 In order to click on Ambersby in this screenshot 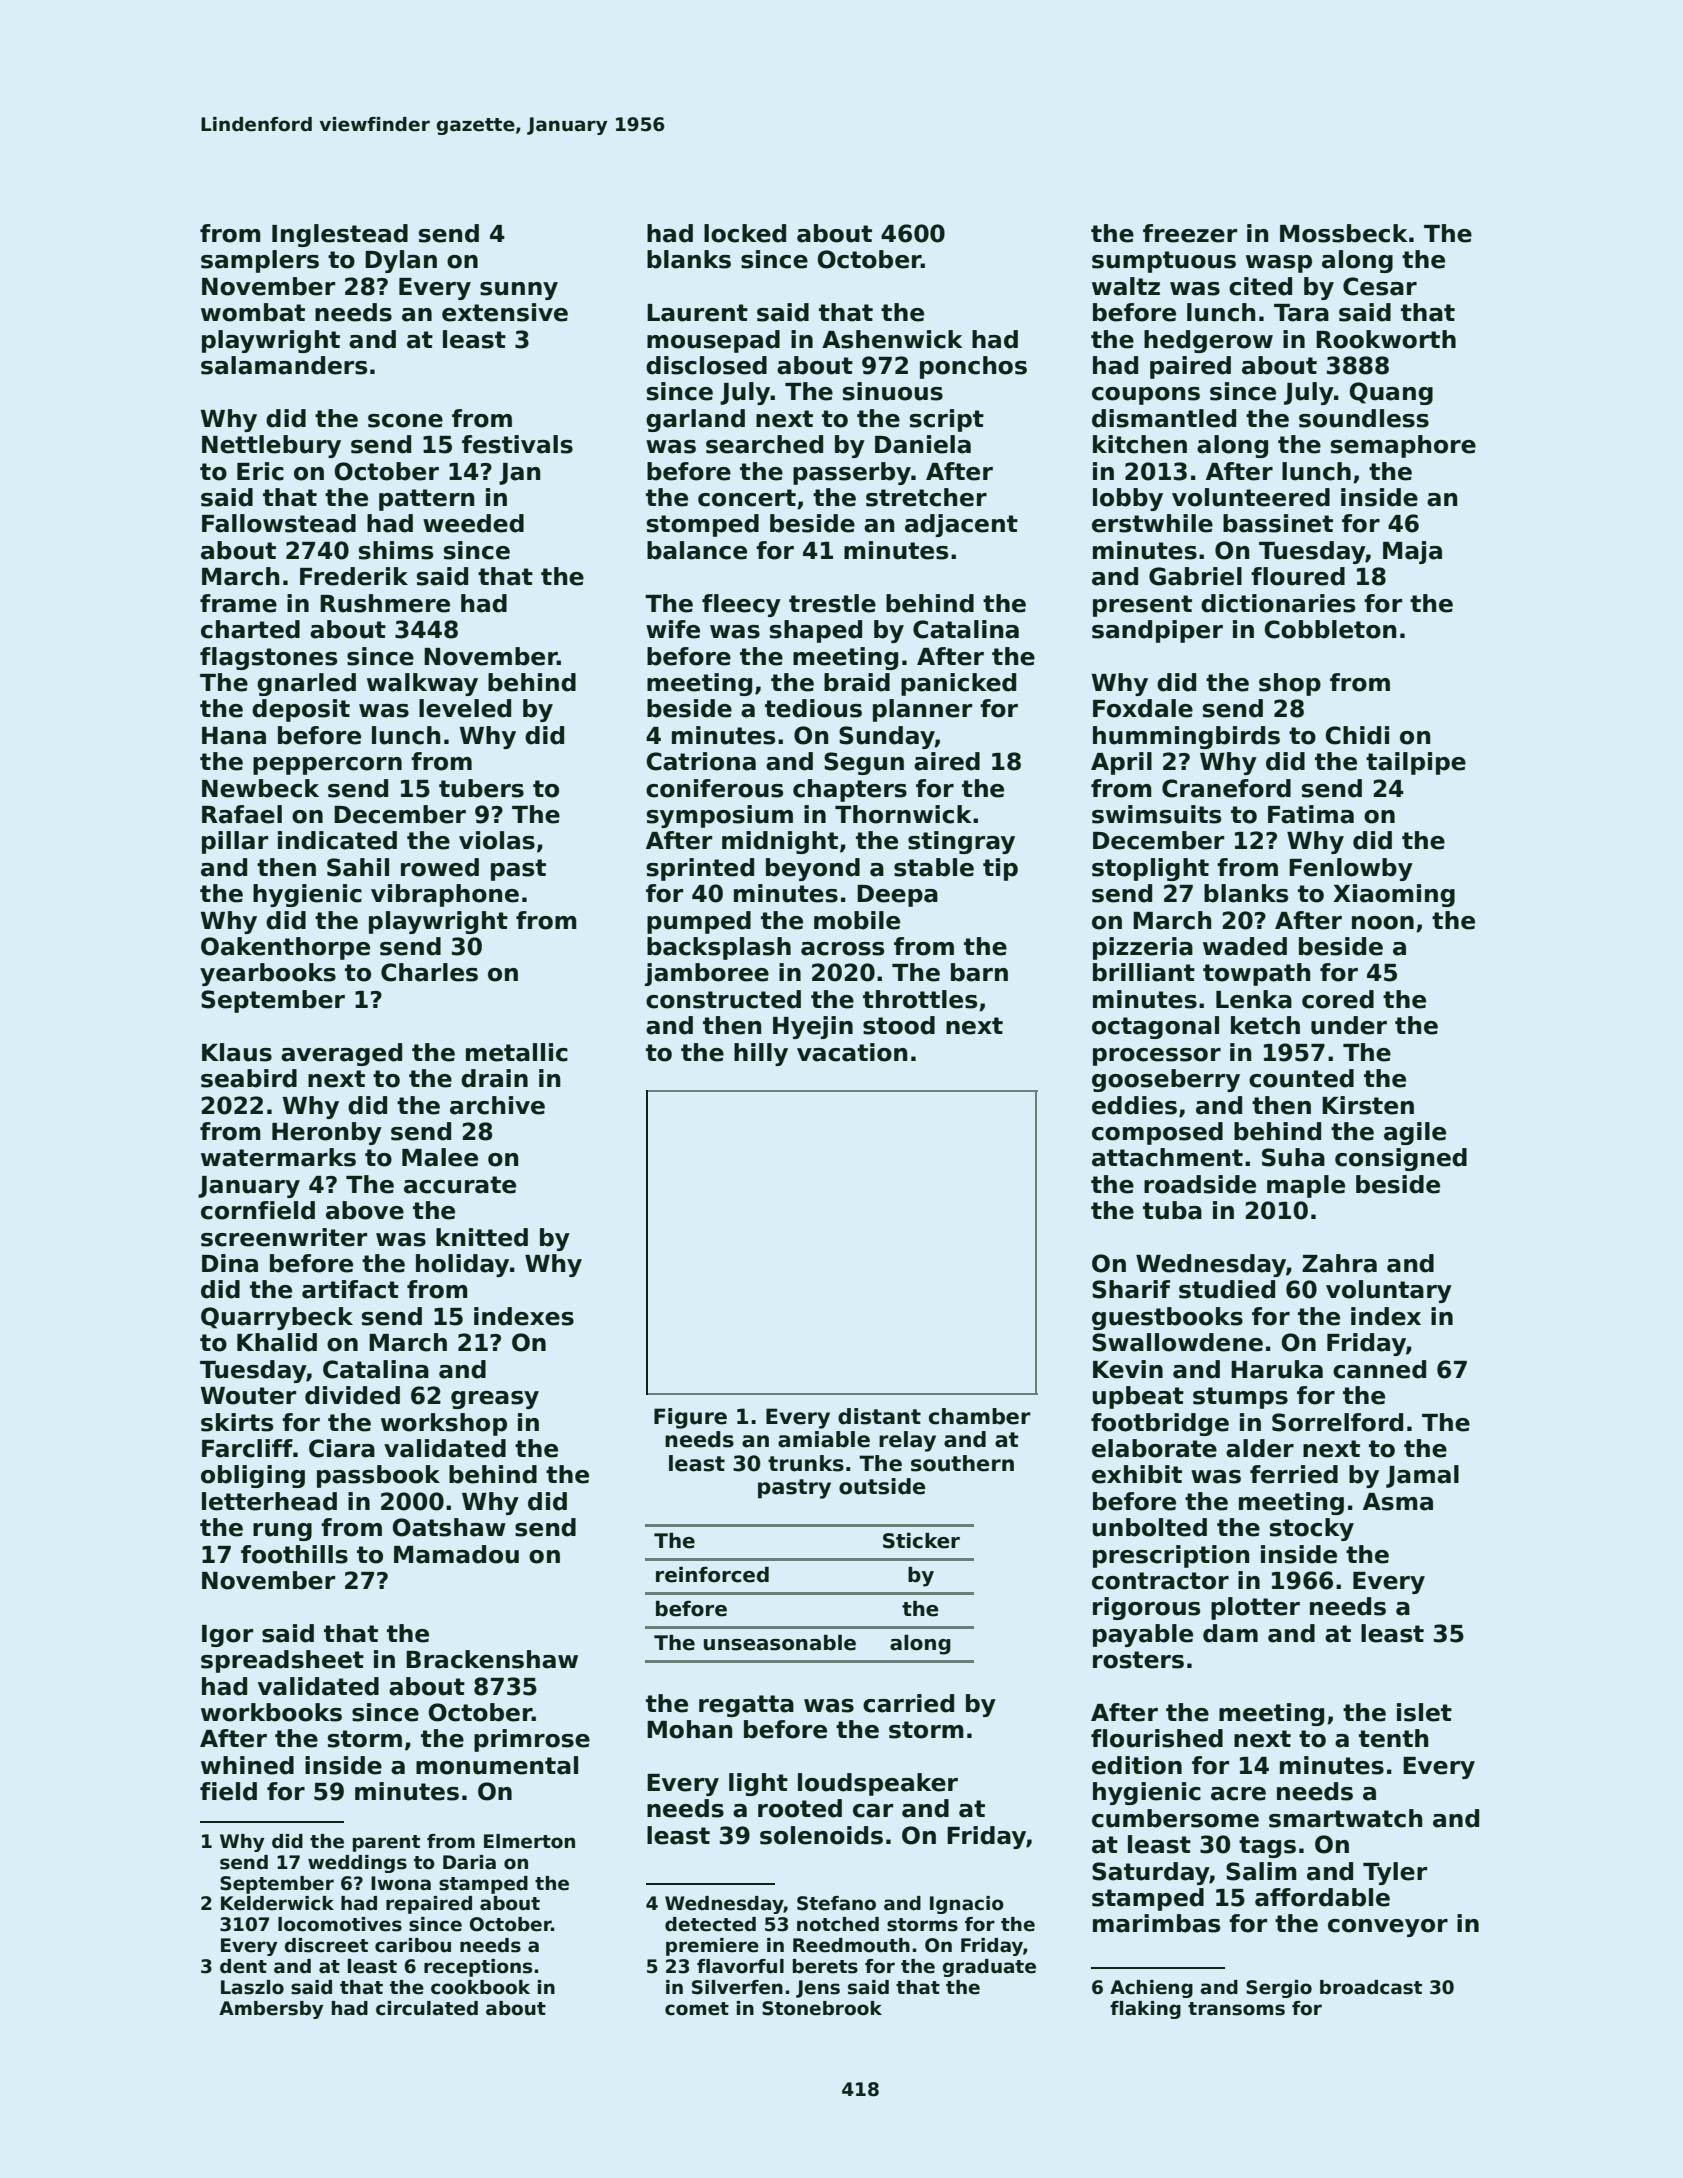, I will do `click(271, 2010)`.
